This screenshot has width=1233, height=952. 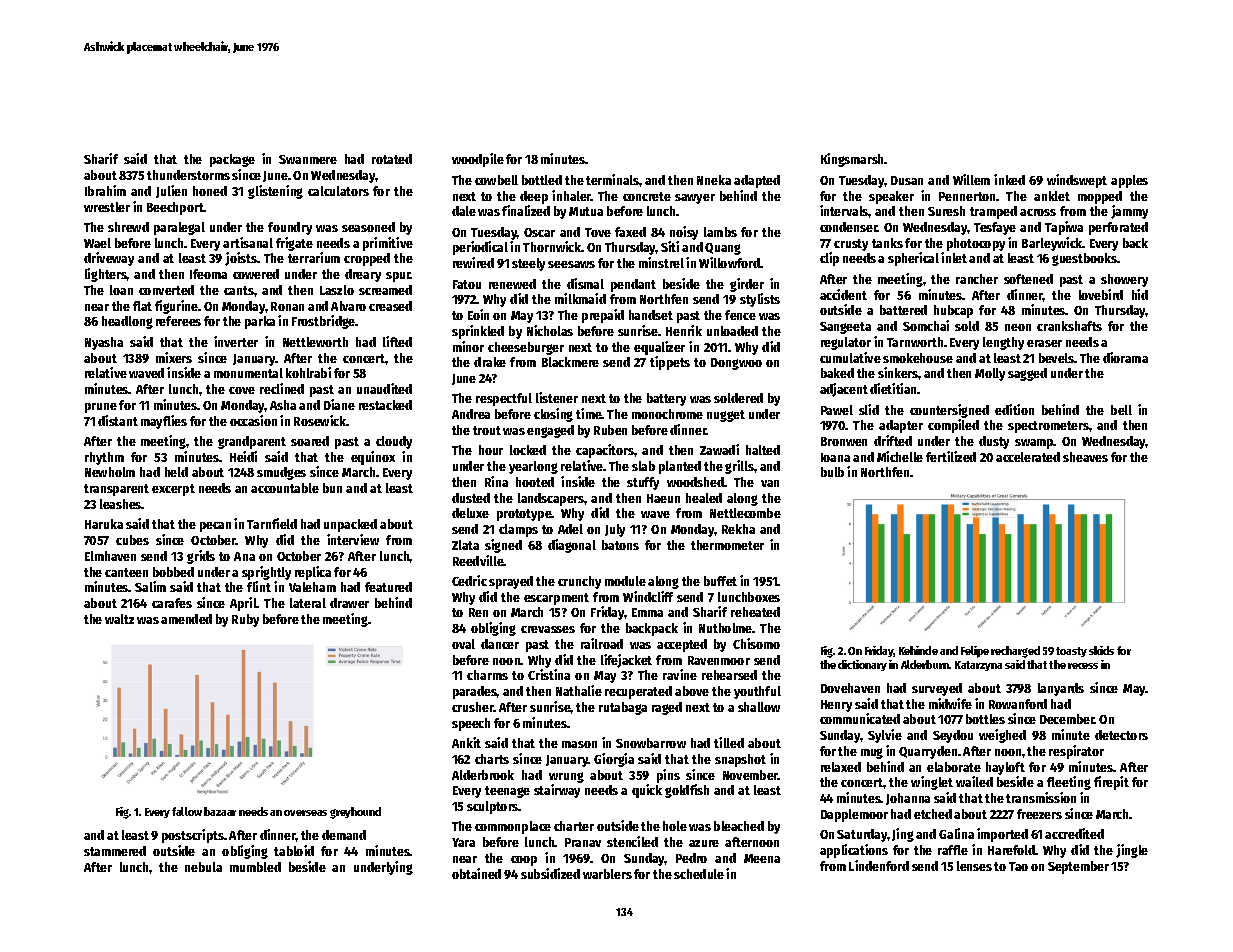 What do you see at coordinates (464, 211) in the screenshot?
I see `dale` at bounding box center [464, 211].
